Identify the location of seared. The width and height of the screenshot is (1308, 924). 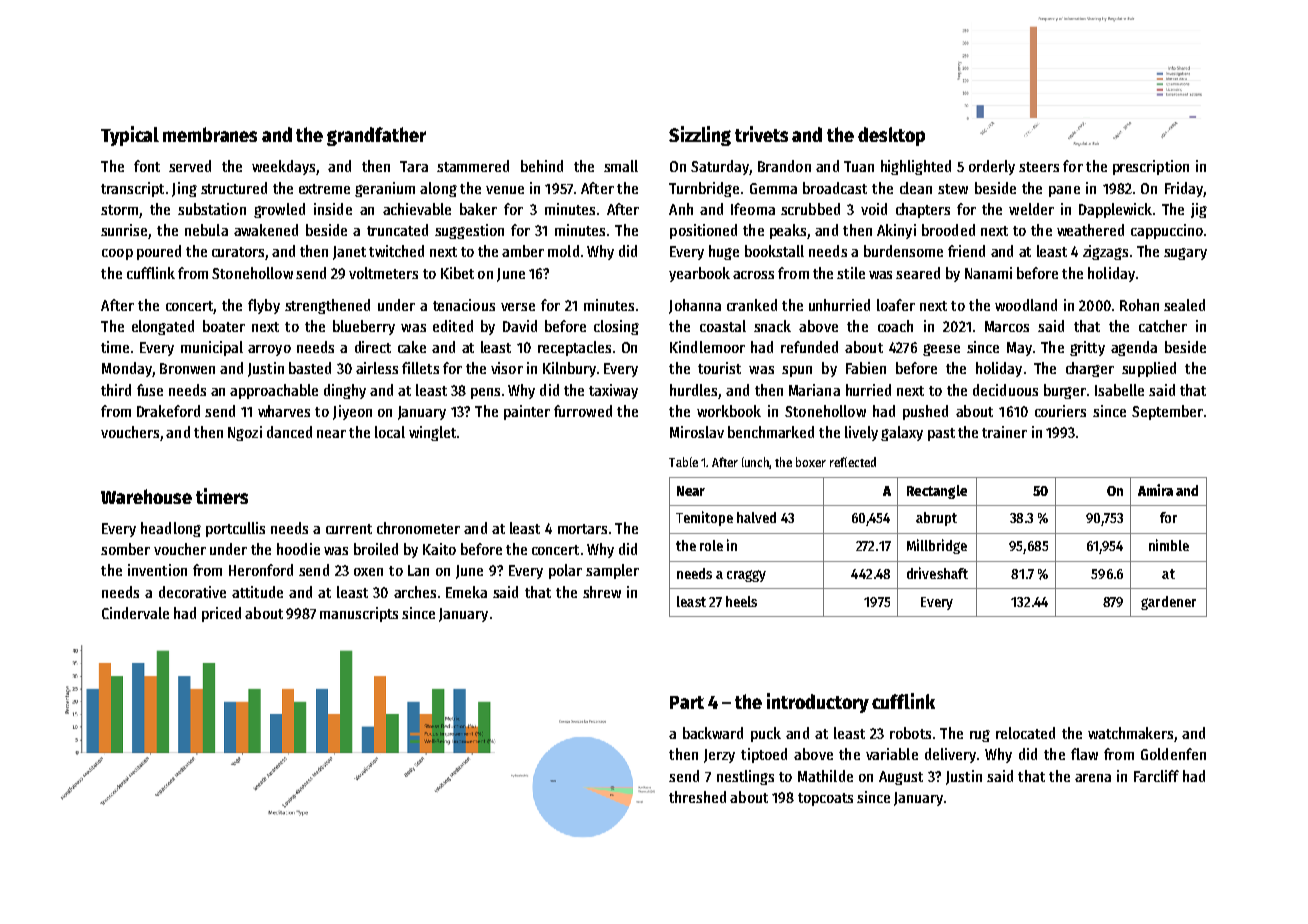
(918, 273).
